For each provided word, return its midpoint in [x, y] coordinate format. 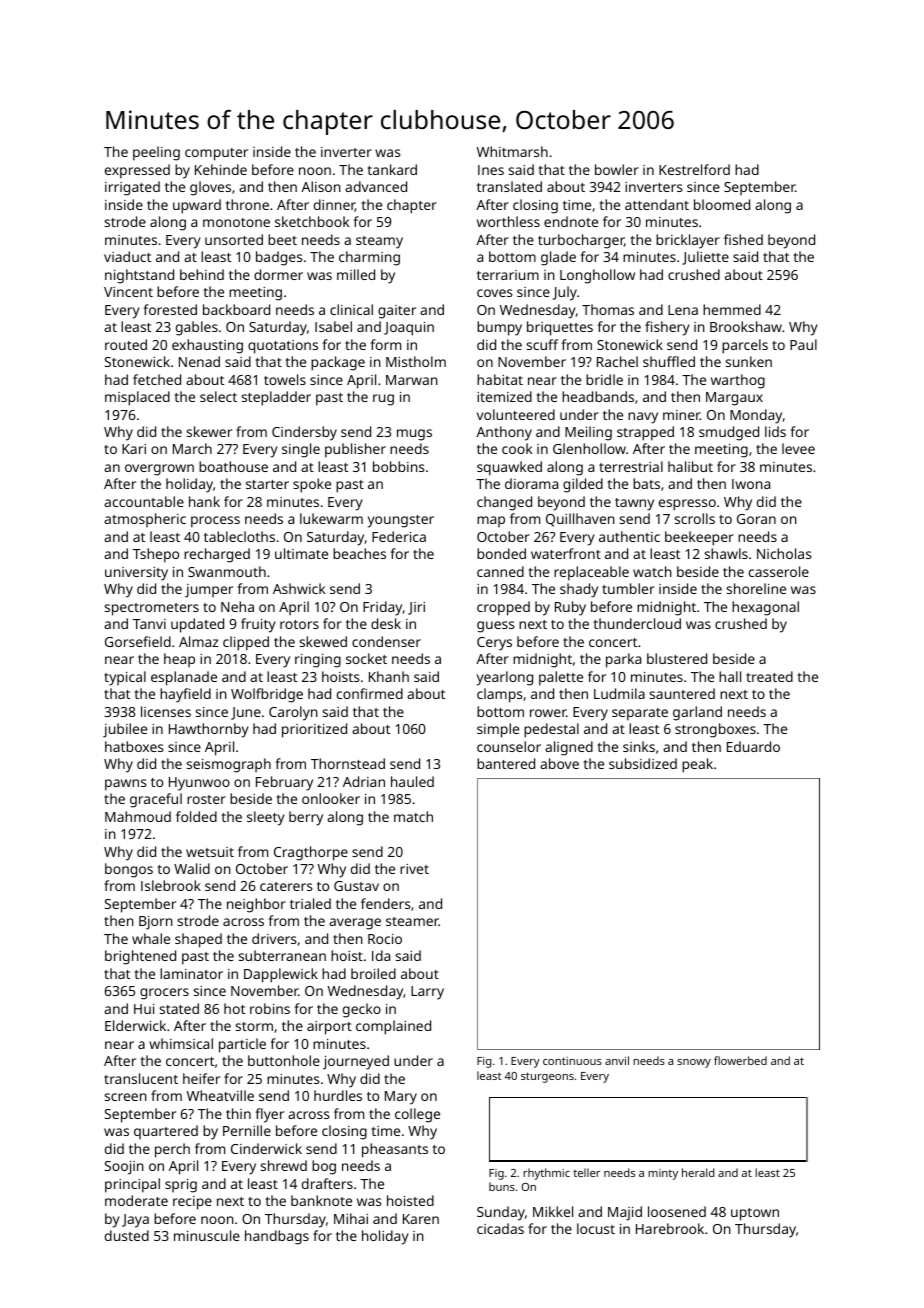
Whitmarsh [512, 151]
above [559, 763]
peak [697, 765]
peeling [156, 153]
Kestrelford [694, 169]
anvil [617, 1060]
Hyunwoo [199, 784]
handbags [277, 1237]
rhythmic [546, 1174]
